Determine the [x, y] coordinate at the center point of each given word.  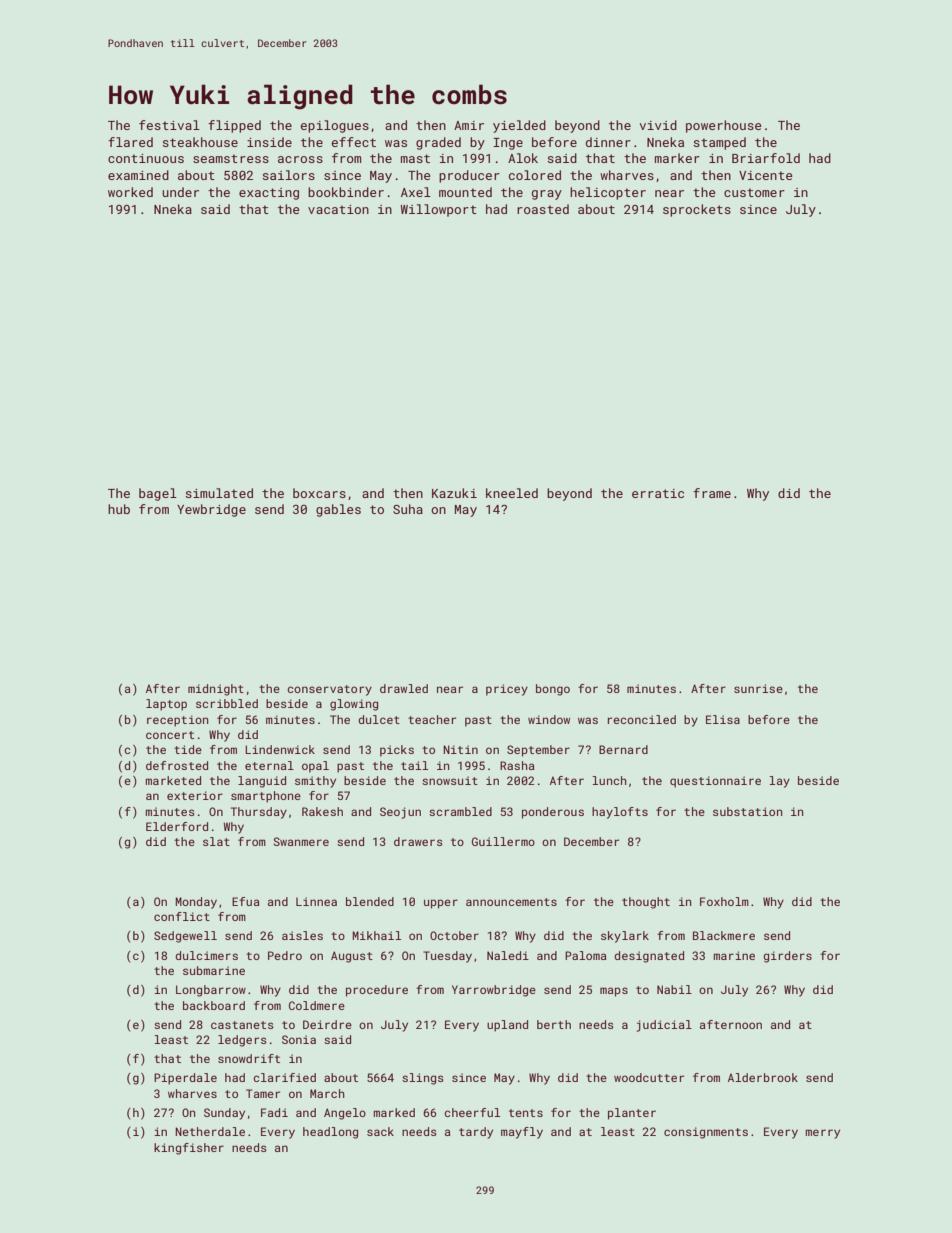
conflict [182, 916]
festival [169, 125]
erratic [658, 493]
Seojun [400, 813]
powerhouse [724, 126]
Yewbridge [211, 510]
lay [780, 782]
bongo [553, 690]
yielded [519, 126]
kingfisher [189, 1149]
